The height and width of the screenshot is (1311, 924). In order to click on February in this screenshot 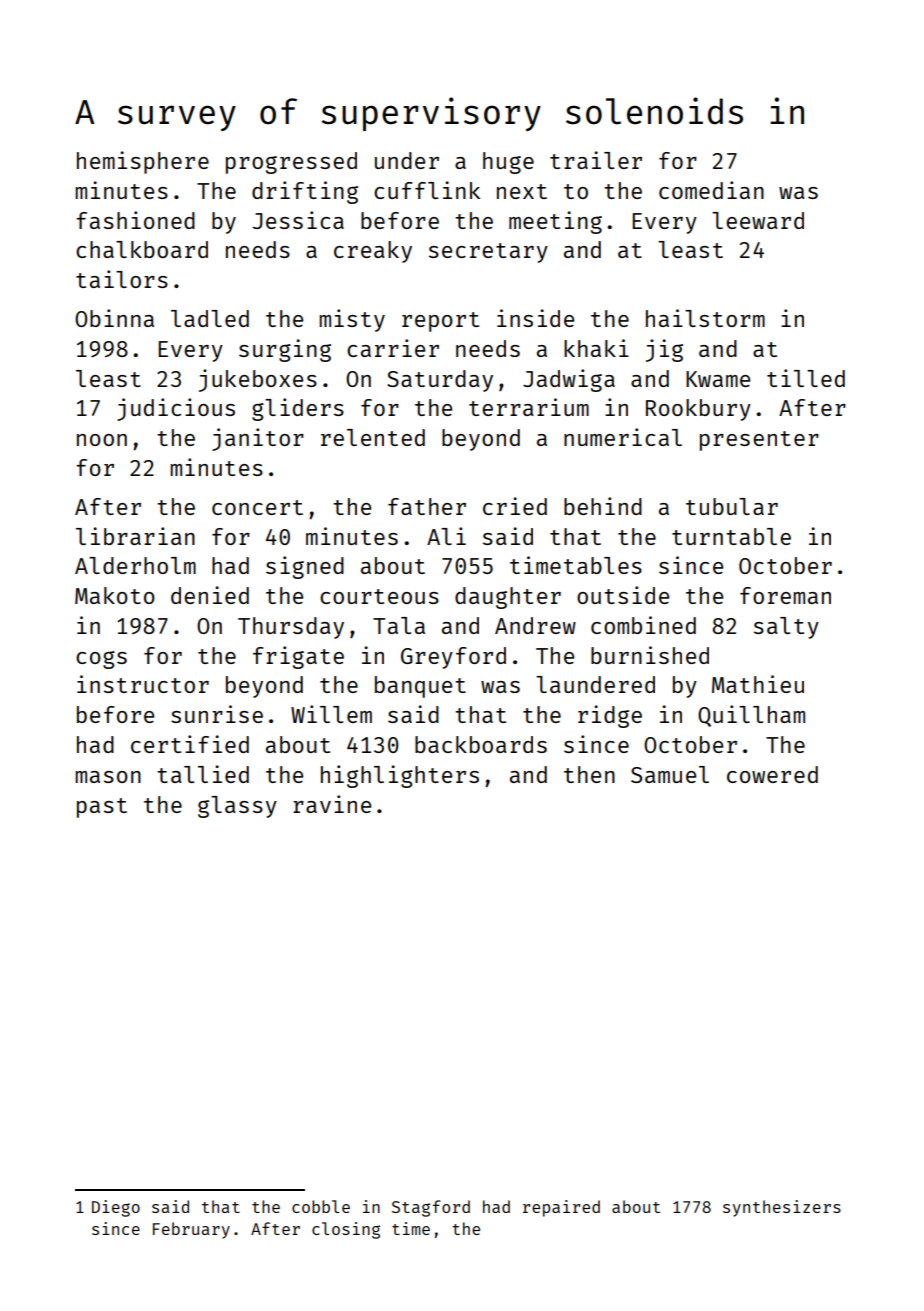, I will do `click(191, 1230)`.
